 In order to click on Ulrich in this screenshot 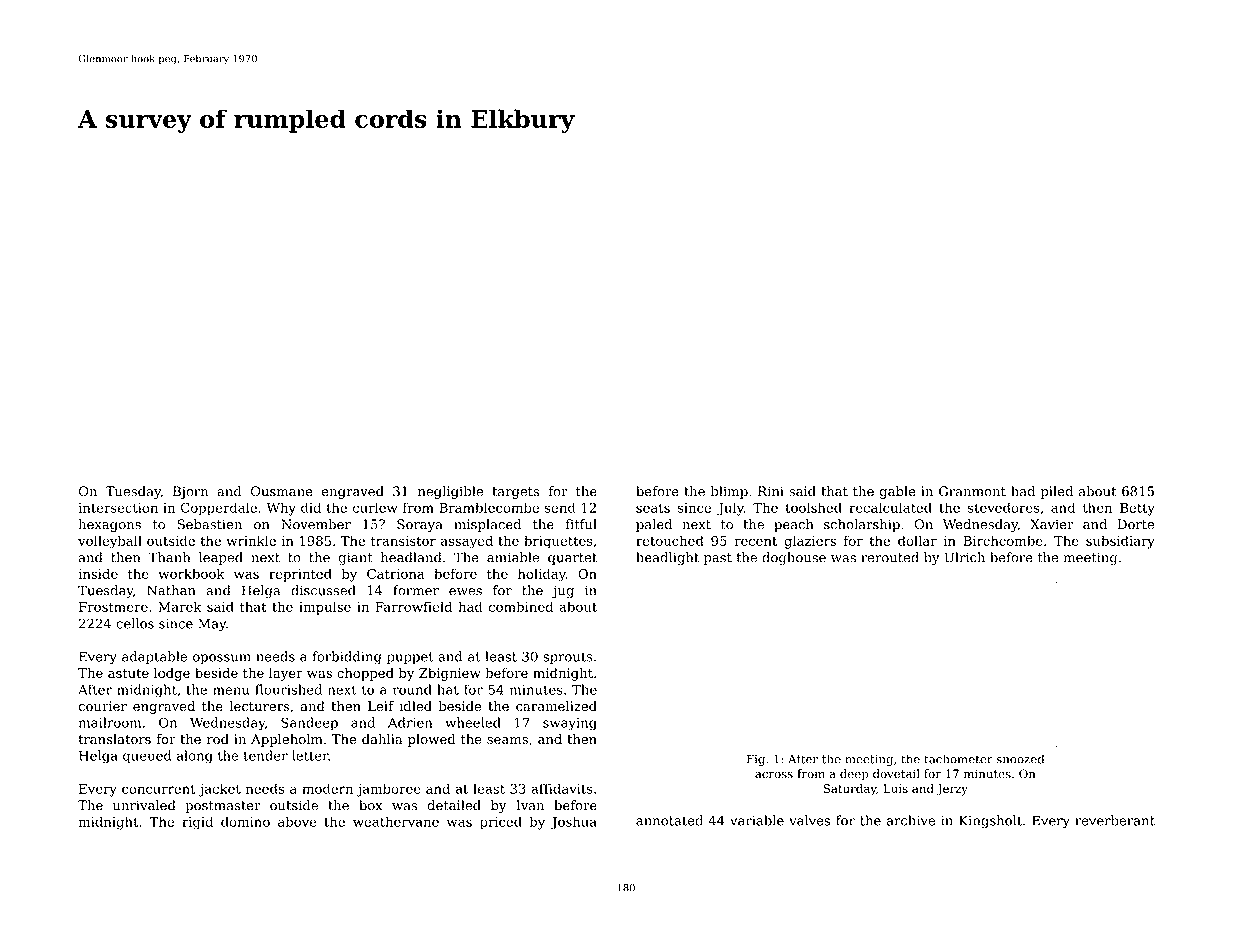, I will do `click(964, 557)`.
